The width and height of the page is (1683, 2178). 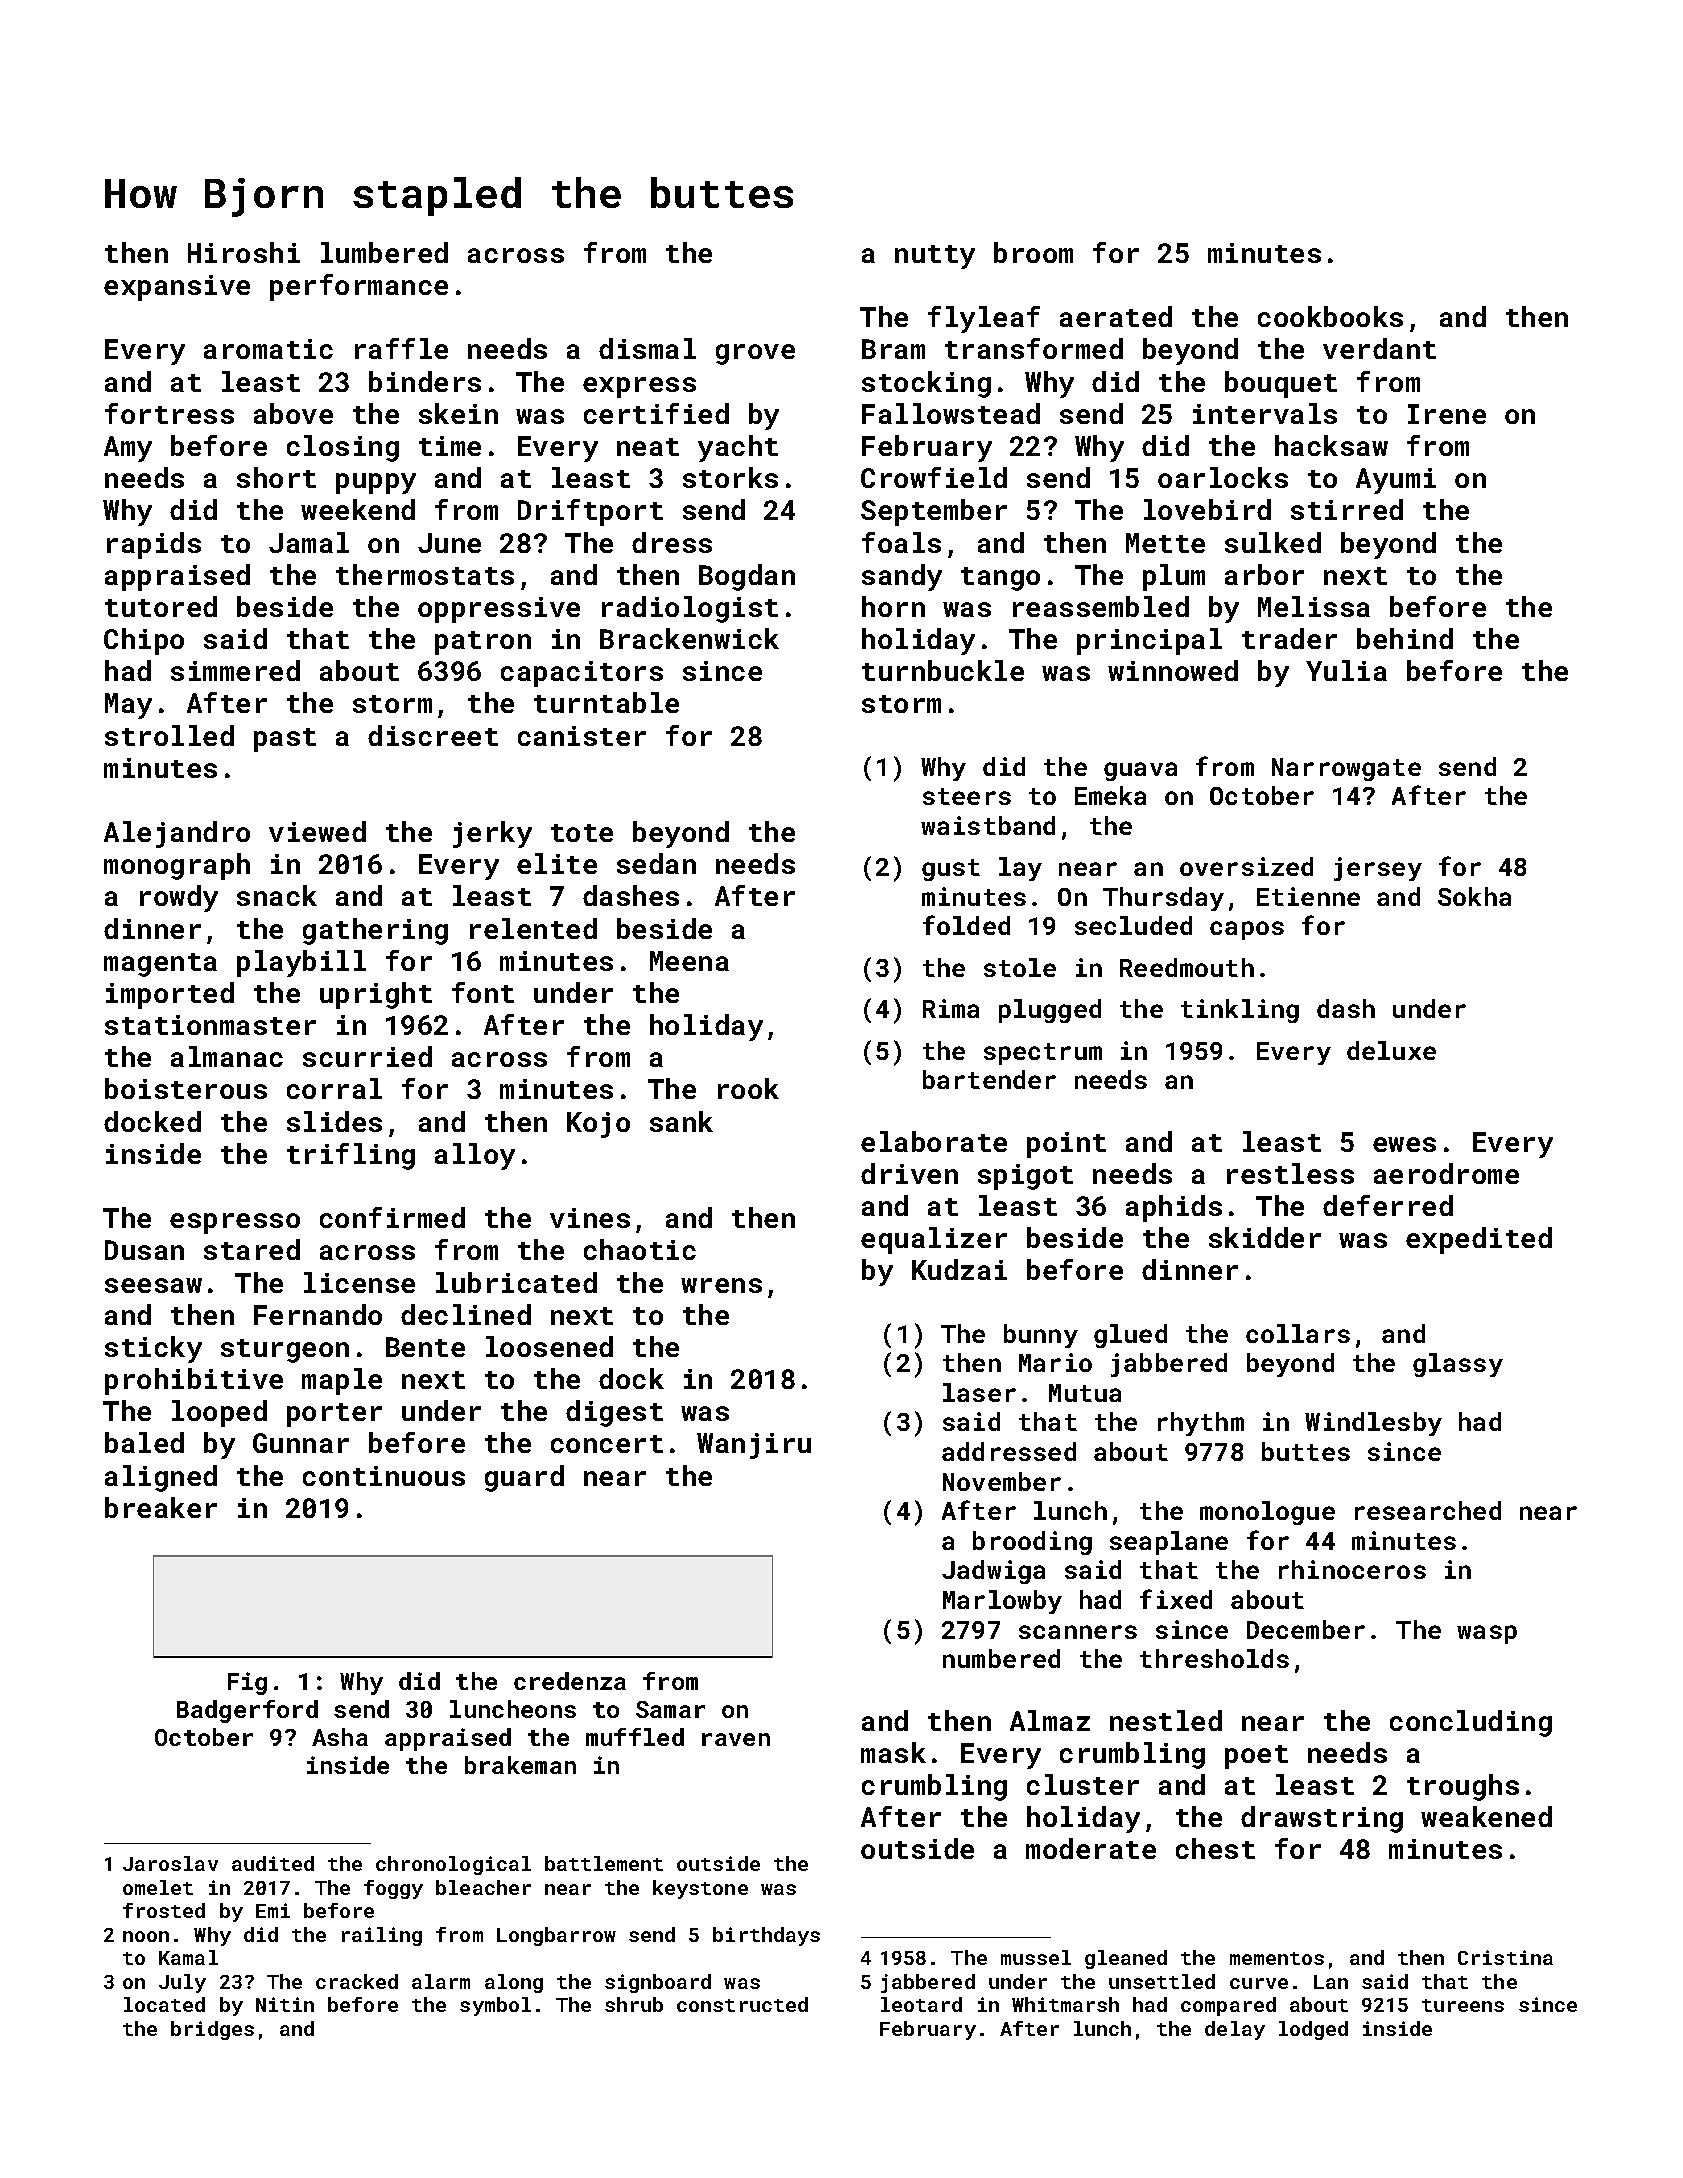 I want to click on Badgerford, so click(x=247, y=1711).
